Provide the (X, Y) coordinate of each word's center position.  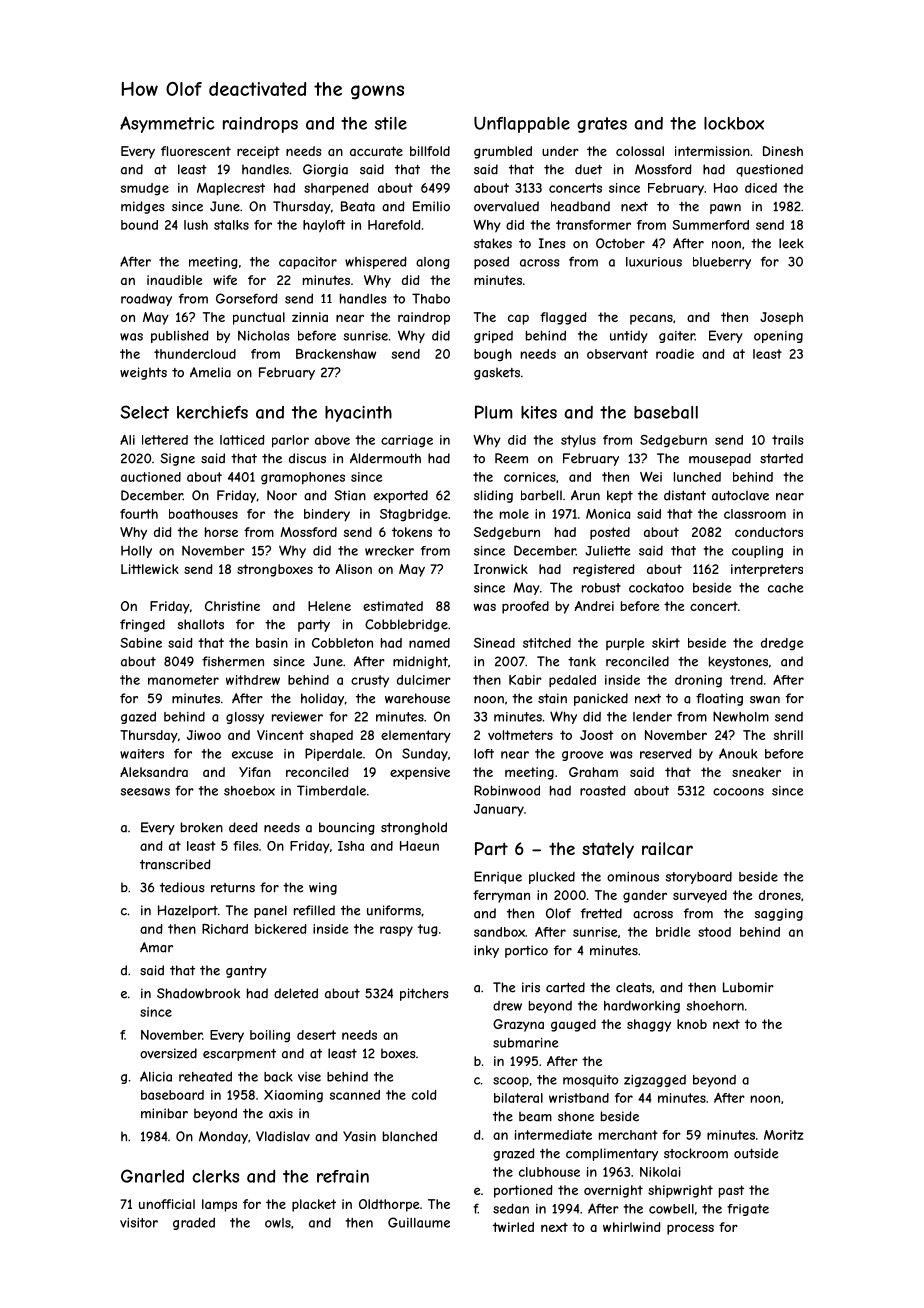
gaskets (497, 373)
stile (391, 123)
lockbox (734, 123)
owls (278, 1223)
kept (620, 496)
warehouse (417, 698)
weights (143, 373)
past (731, 1191)
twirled (513, 1227)
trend (746, 680)
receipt (258, 152)
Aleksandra (154, 772)
